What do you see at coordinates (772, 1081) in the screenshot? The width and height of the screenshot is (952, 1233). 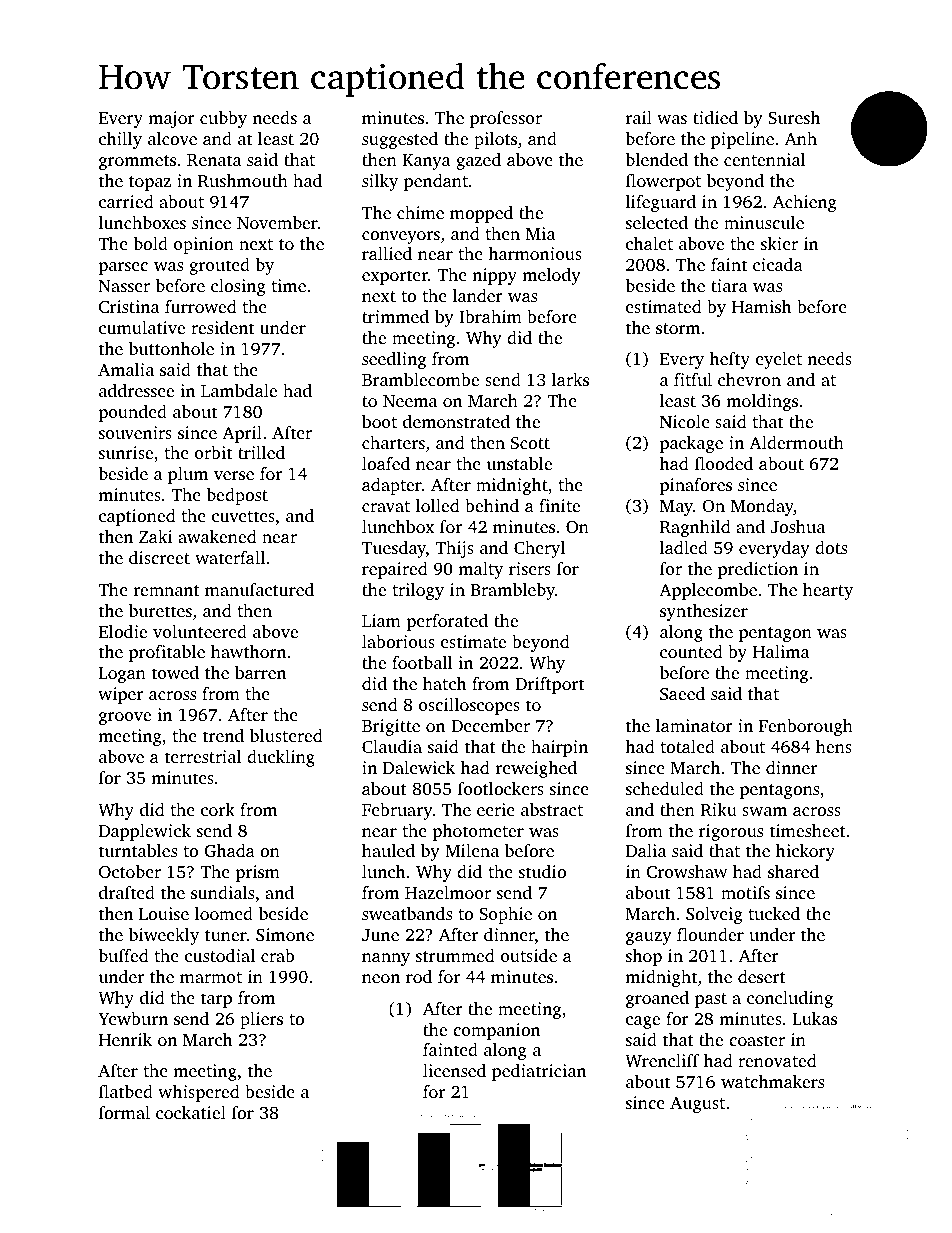 I see `watchmakers` at bounding box center [772, 1081].
